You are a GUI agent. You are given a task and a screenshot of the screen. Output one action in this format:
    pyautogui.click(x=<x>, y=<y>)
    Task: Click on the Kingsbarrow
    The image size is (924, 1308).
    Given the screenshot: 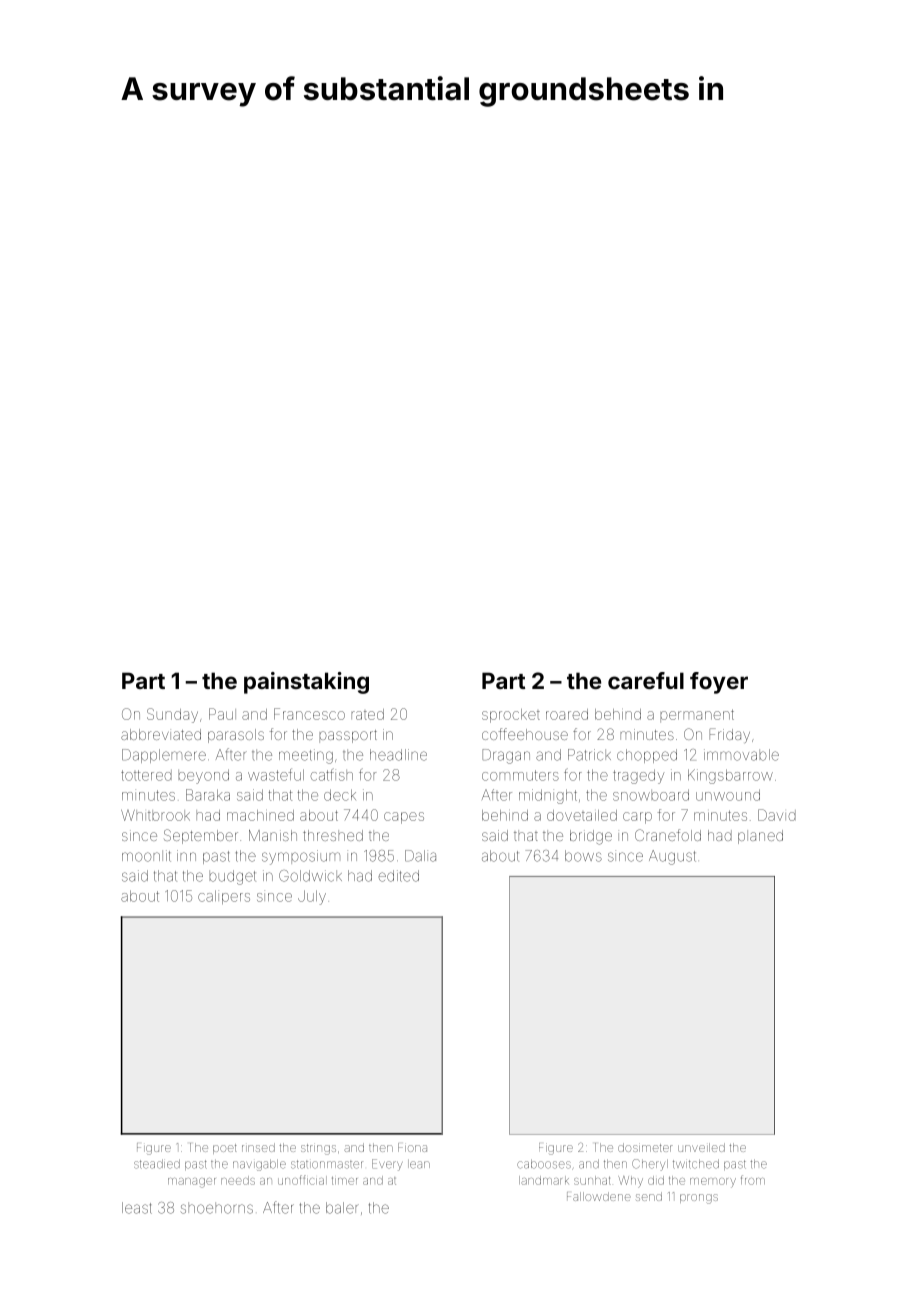 What is the action you would take?
    pyautogui.click(x=730, y=776)
